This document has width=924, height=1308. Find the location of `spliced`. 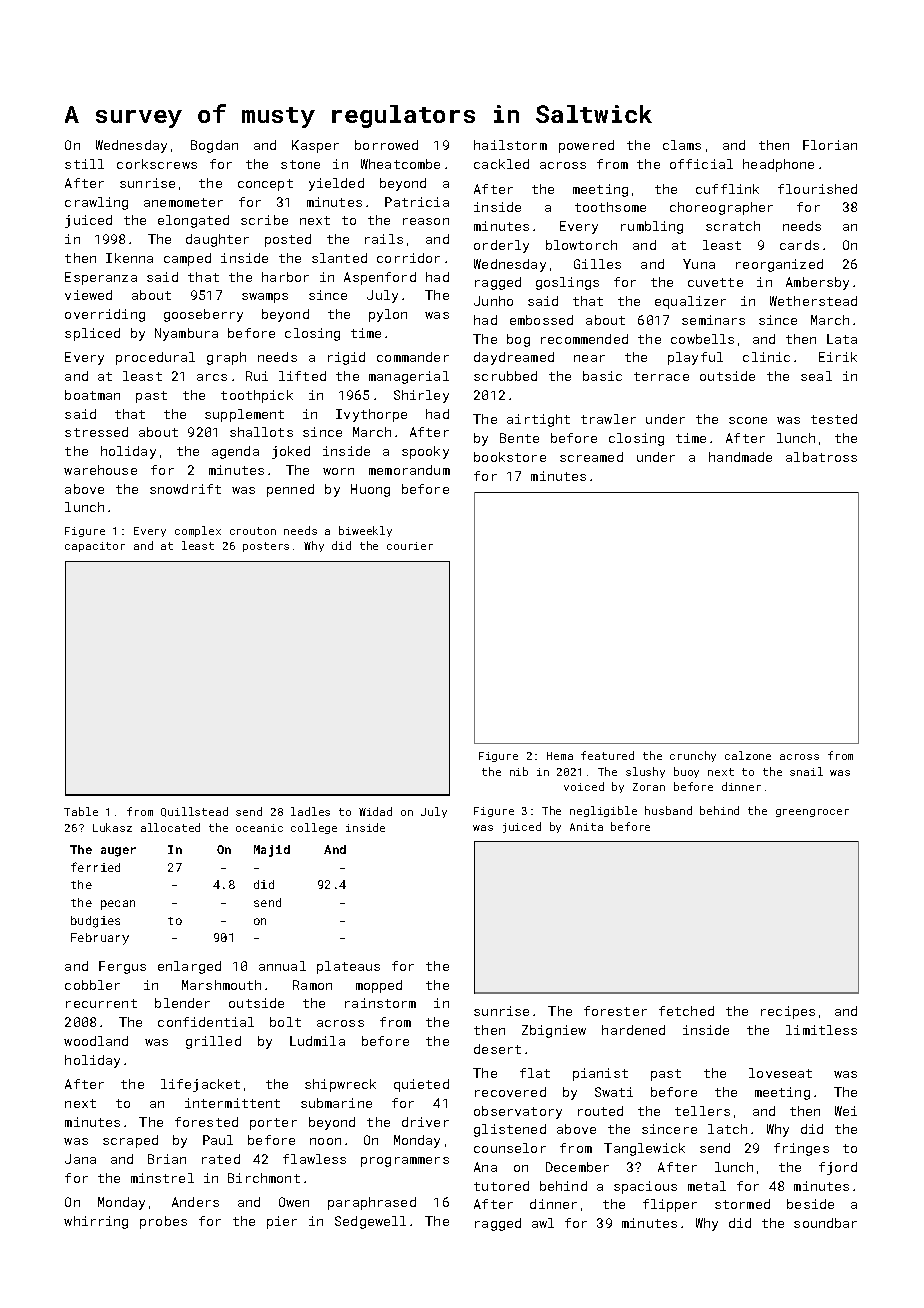

spliced is located at coordinates (92, 334).
